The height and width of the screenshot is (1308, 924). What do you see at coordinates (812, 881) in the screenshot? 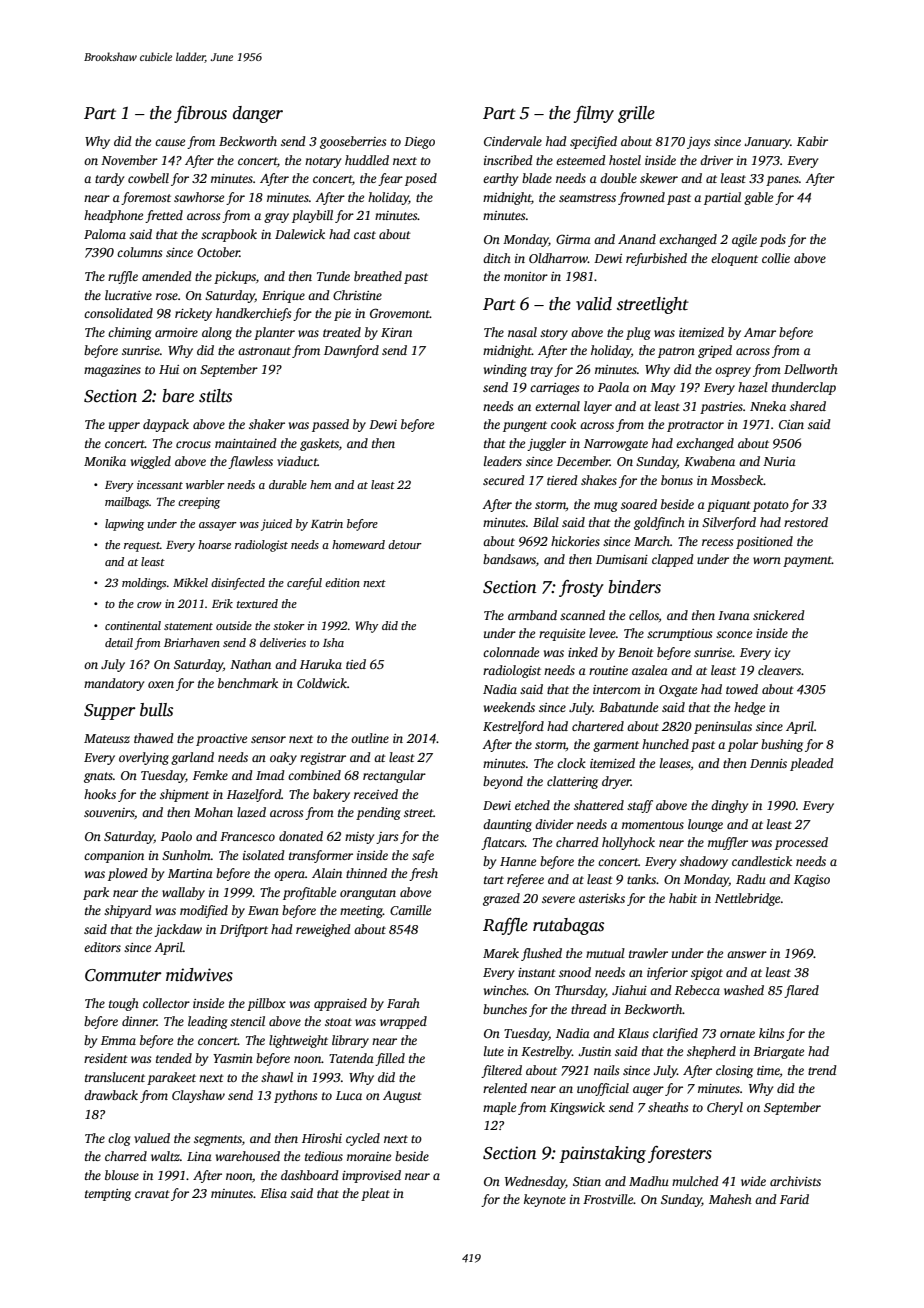
I see `Kagiso` at bounding box center [812, 881].
